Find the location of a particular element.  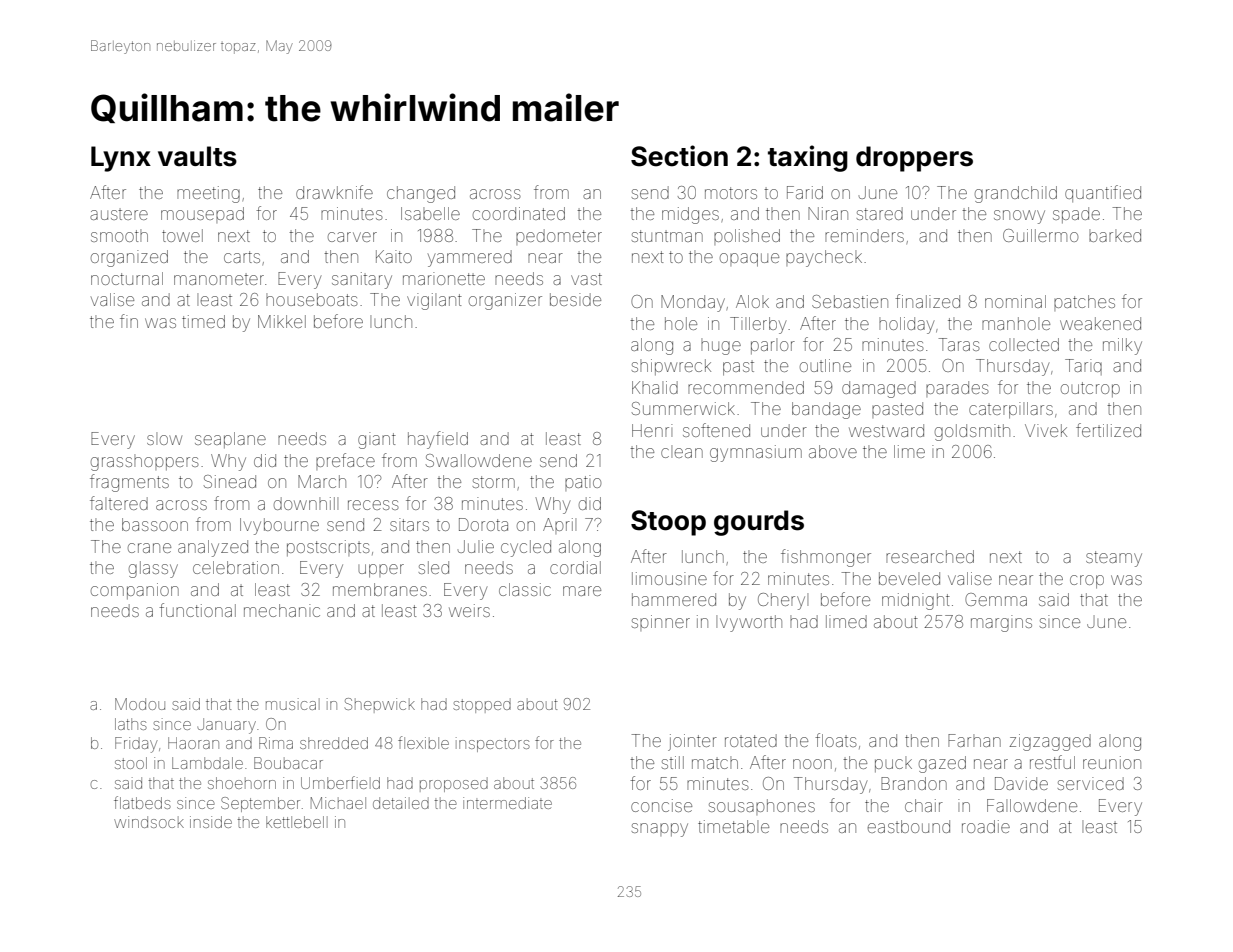

jointer is located at coordinates (692, 742).
